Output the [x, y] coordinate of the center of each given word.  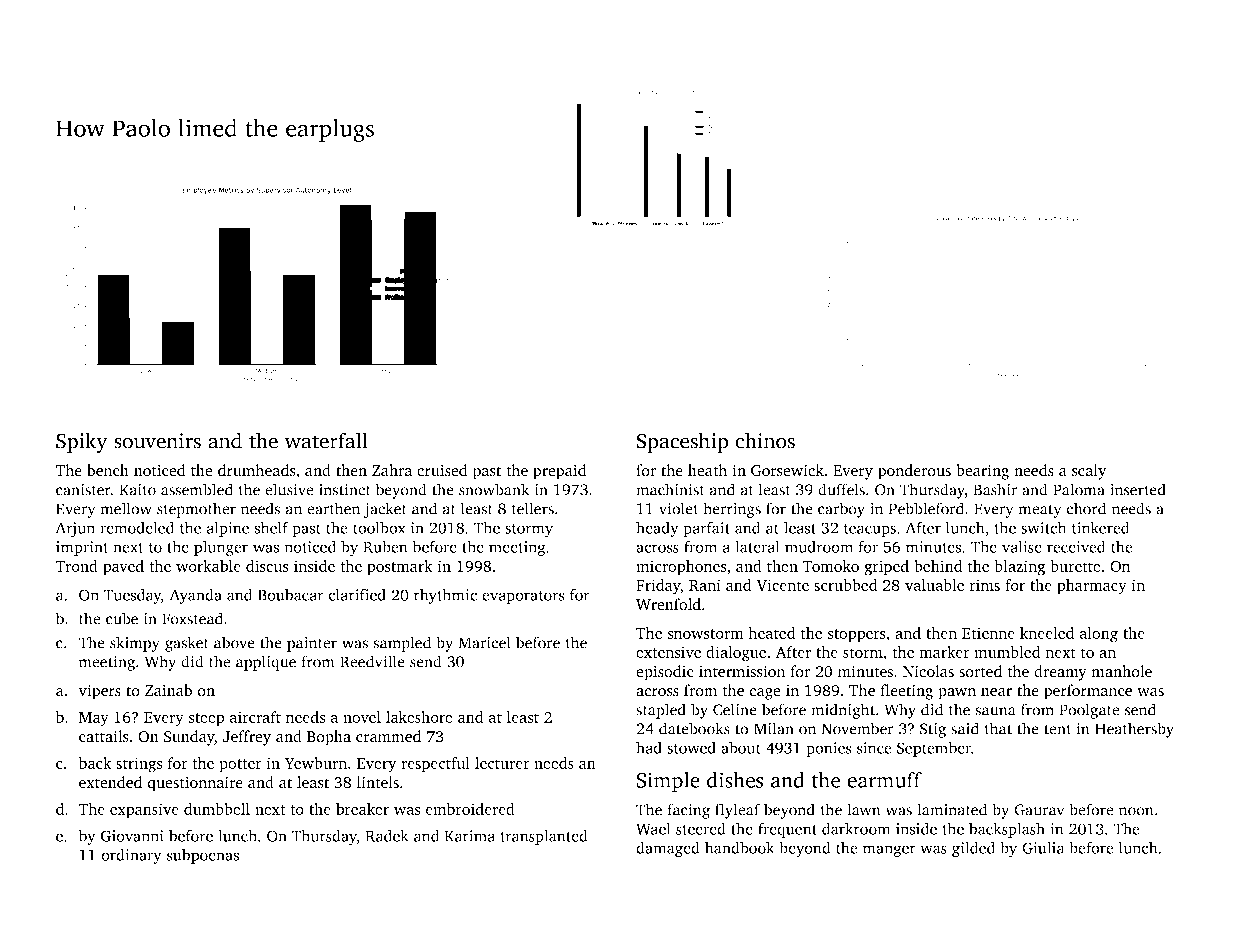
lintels [378, 782]
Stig [933, 730]
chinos [765, 440]
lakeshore [419, 717]
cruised [442, 470]
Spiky [82, 442]
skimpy [135, 644]
